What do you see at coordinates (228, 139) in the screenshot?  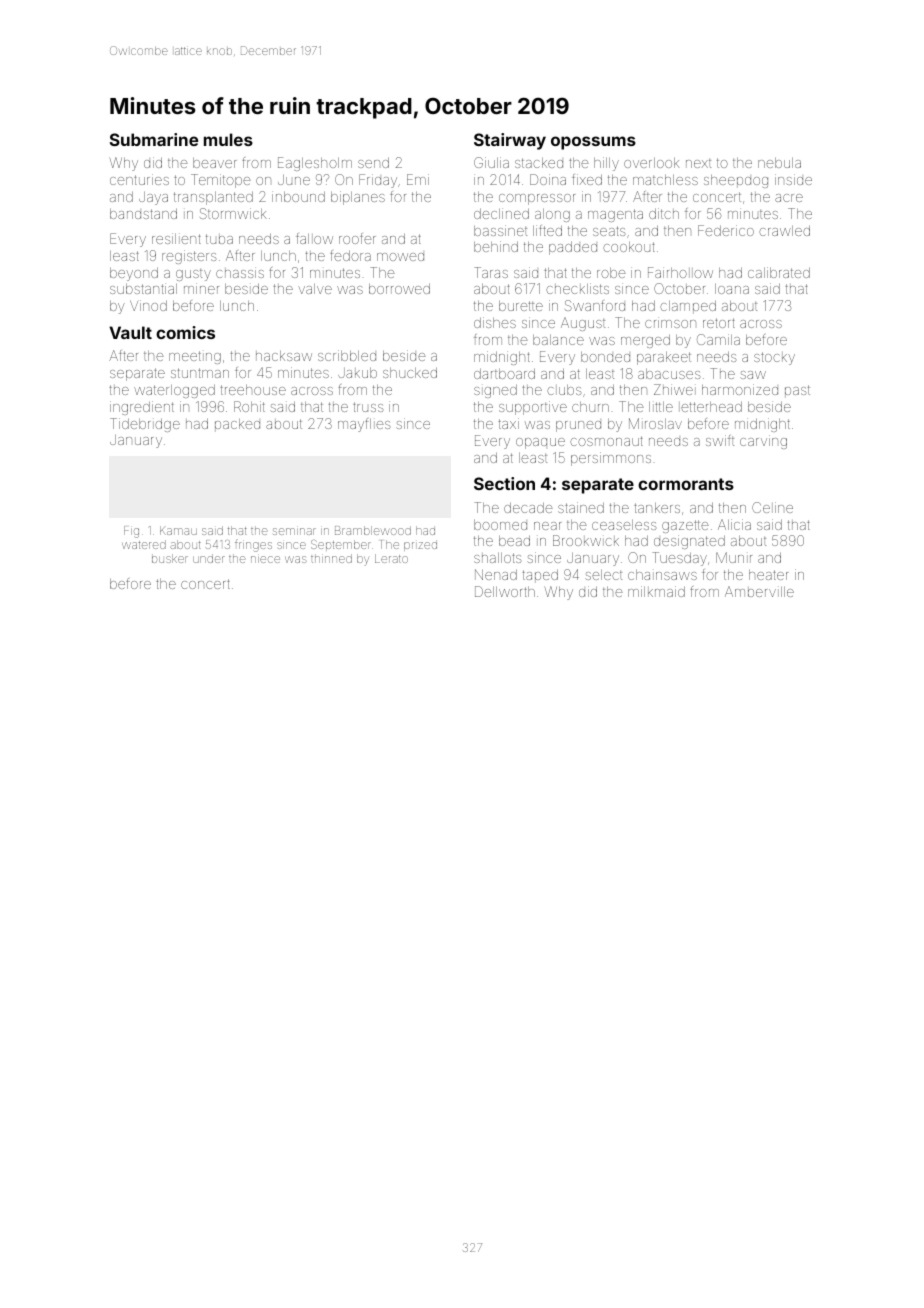 I see `mules` at bounding box center [228, 139].
